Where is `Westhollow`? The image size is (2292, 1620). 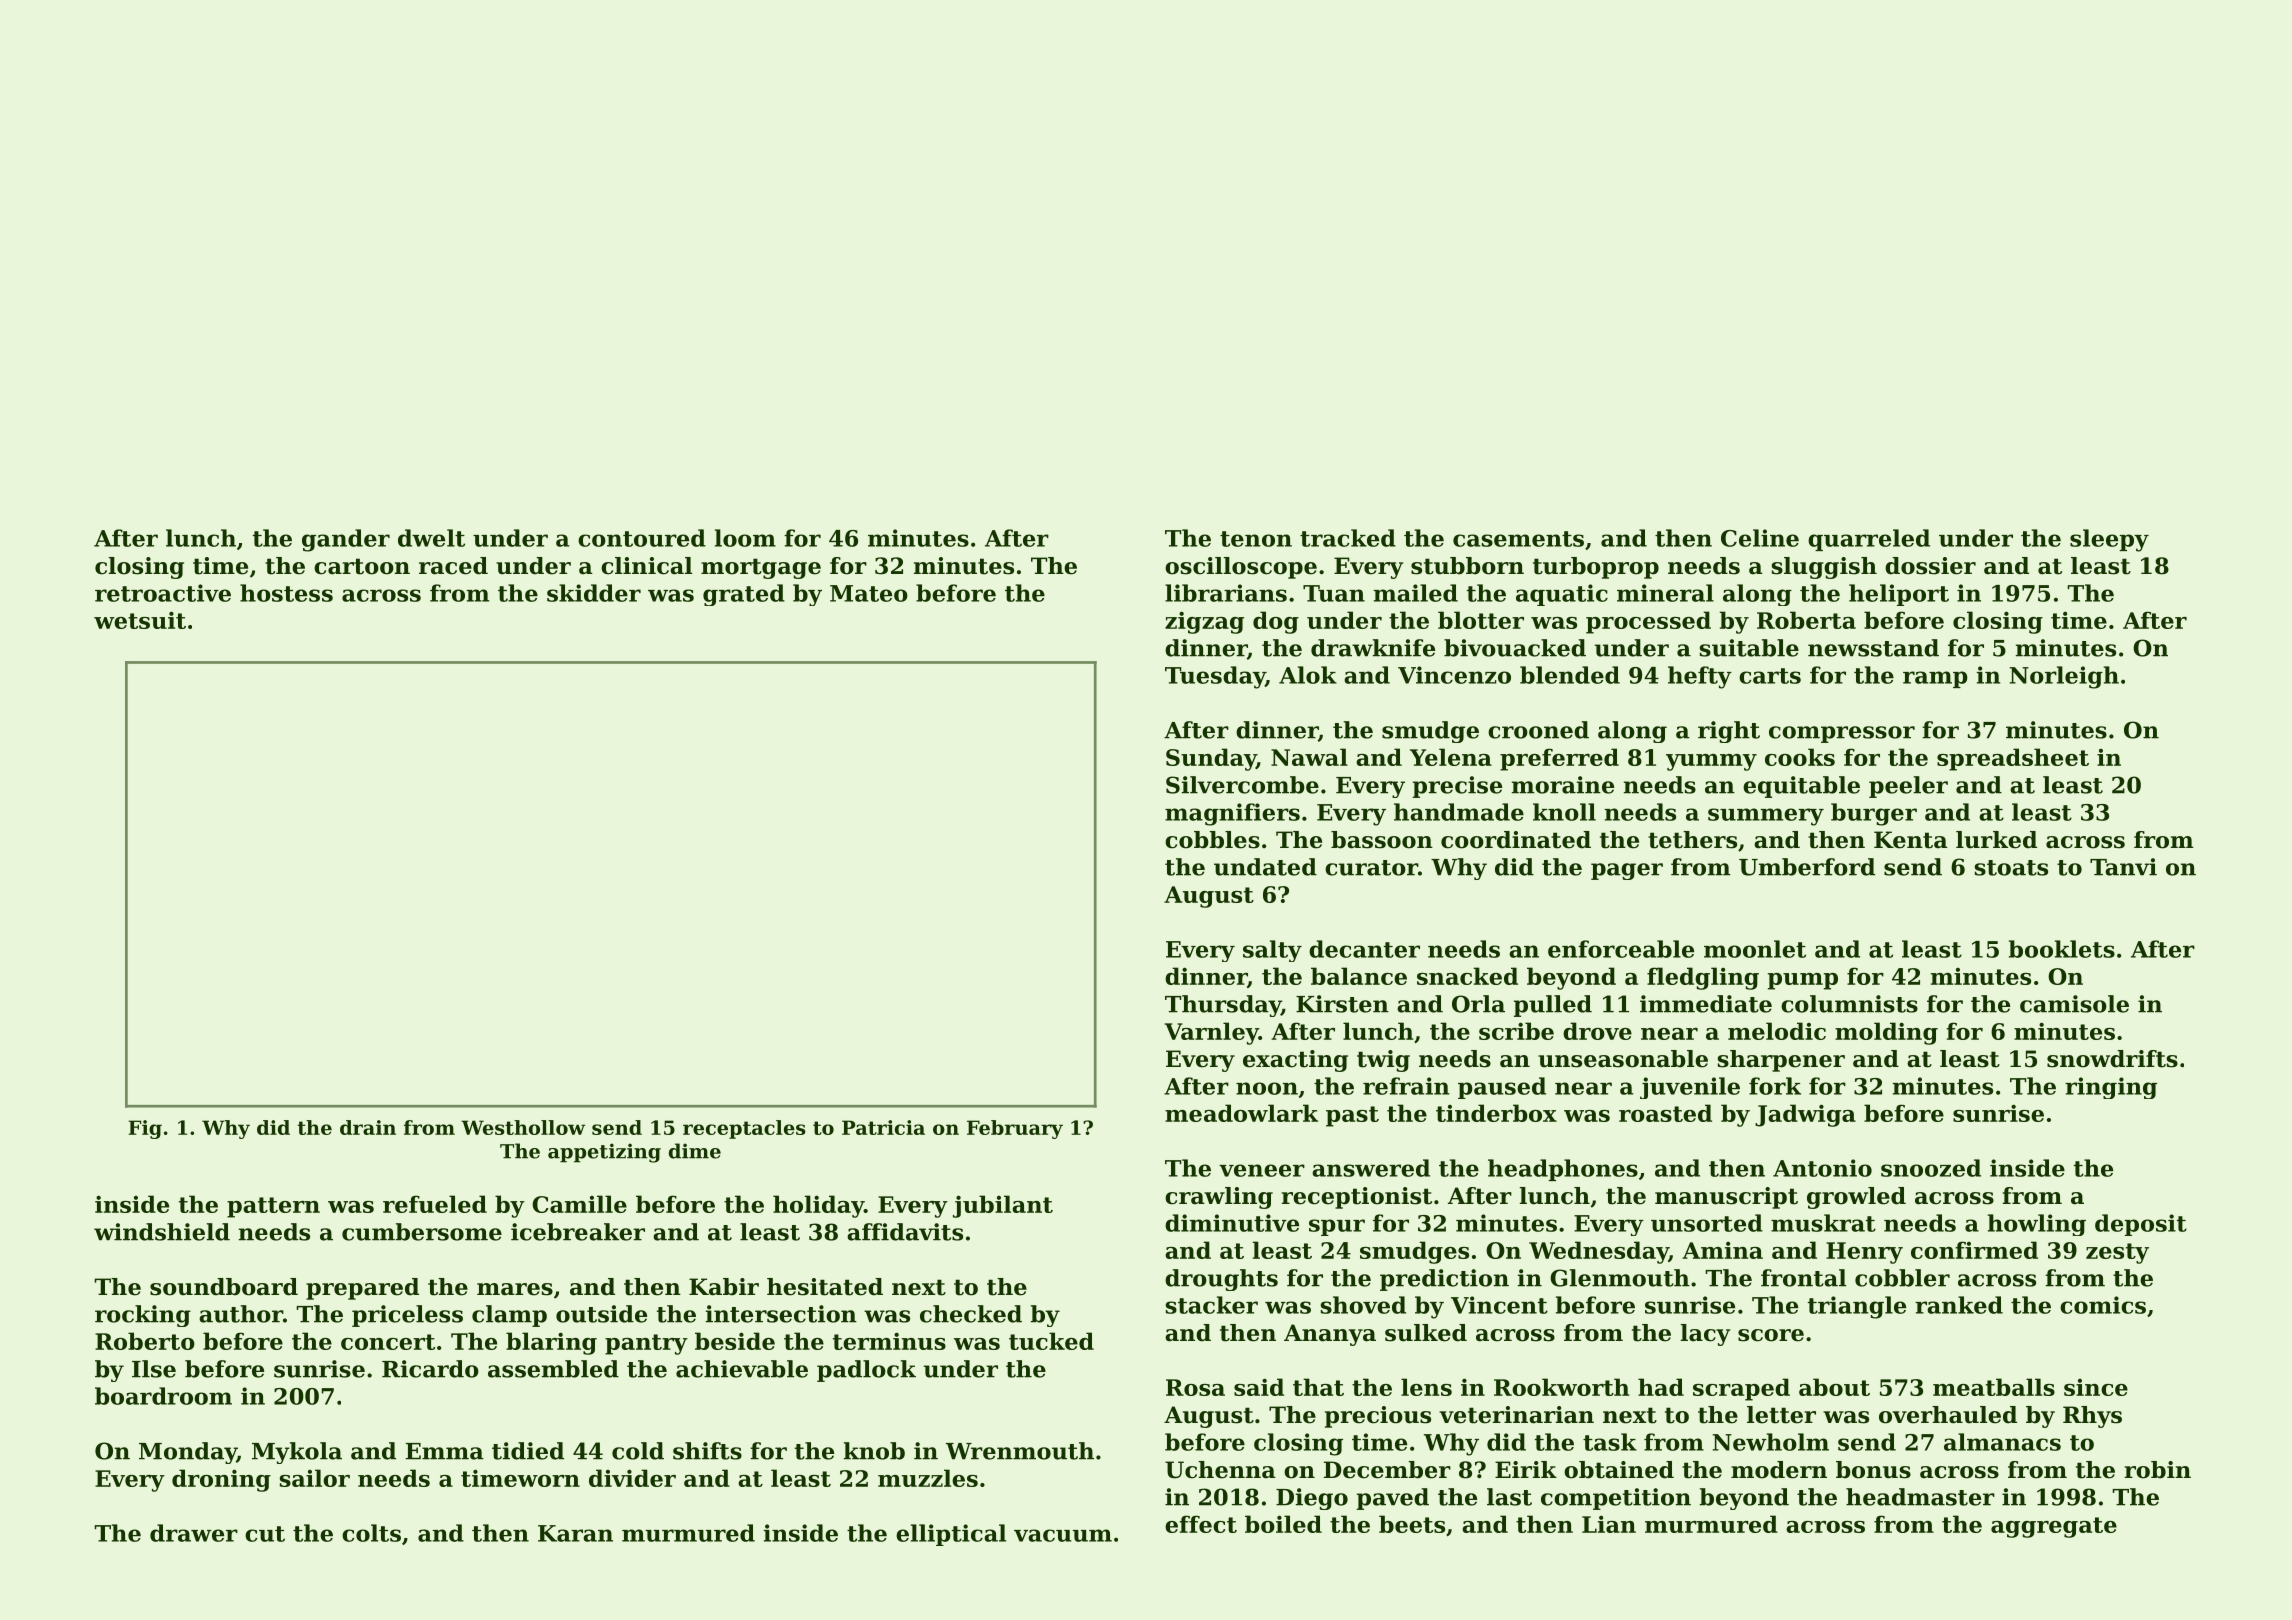 Westhollow is located at coordinates (523, 1127).
